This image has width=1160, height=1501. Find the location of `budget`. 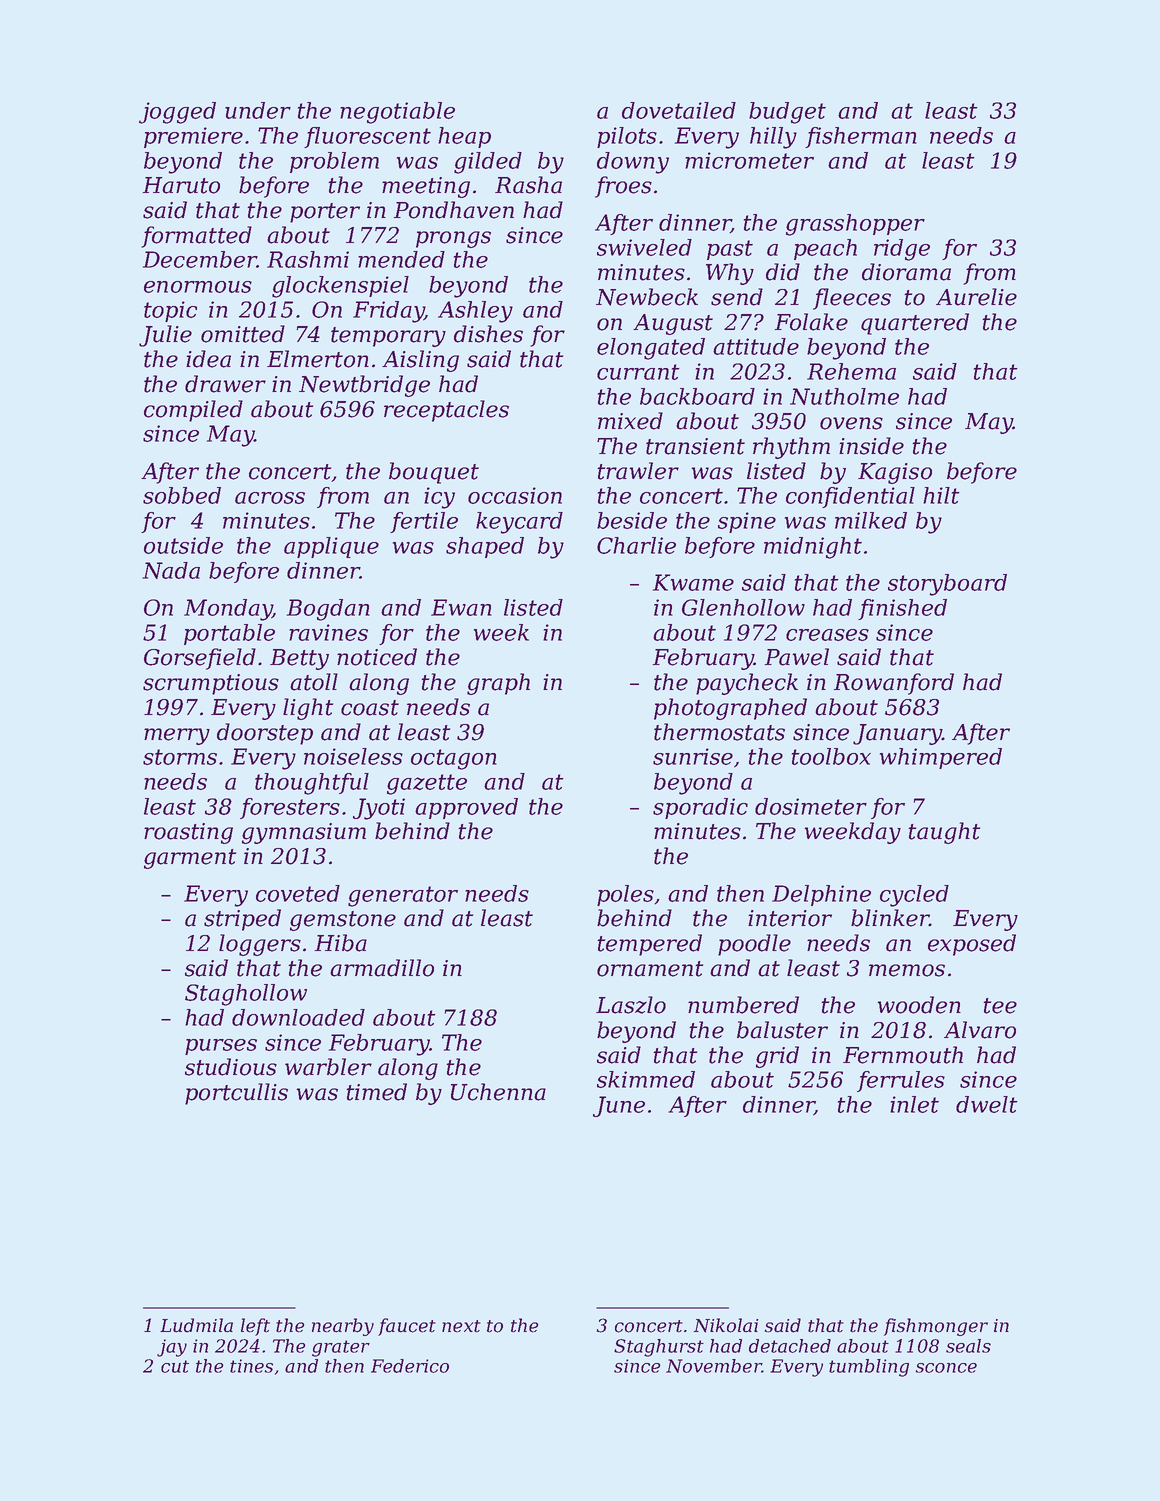

budget is located at coordinates (787, 113).
